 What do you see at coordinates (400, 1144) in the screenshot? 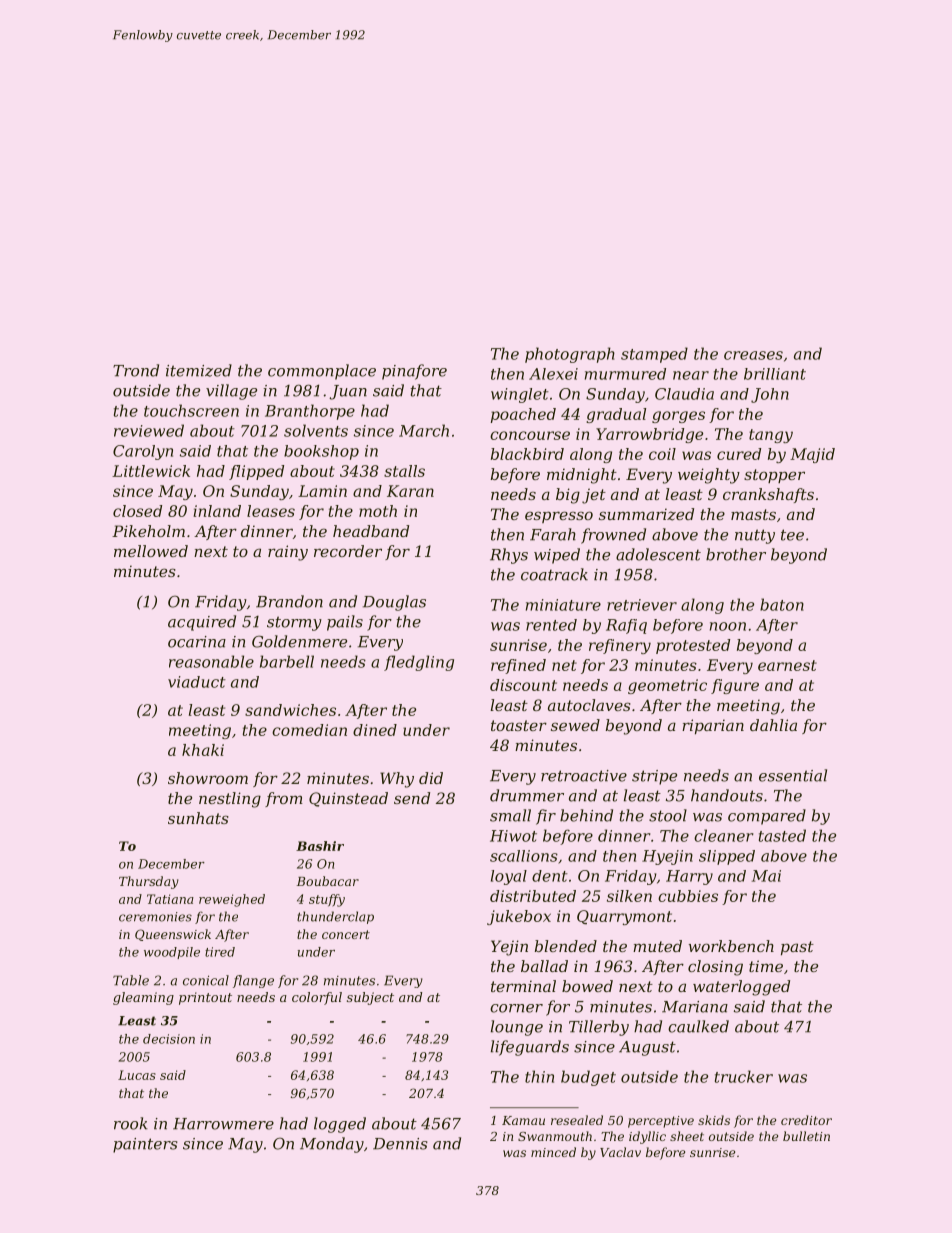
I see `Dennis` at bounding box center [400, 1144].
